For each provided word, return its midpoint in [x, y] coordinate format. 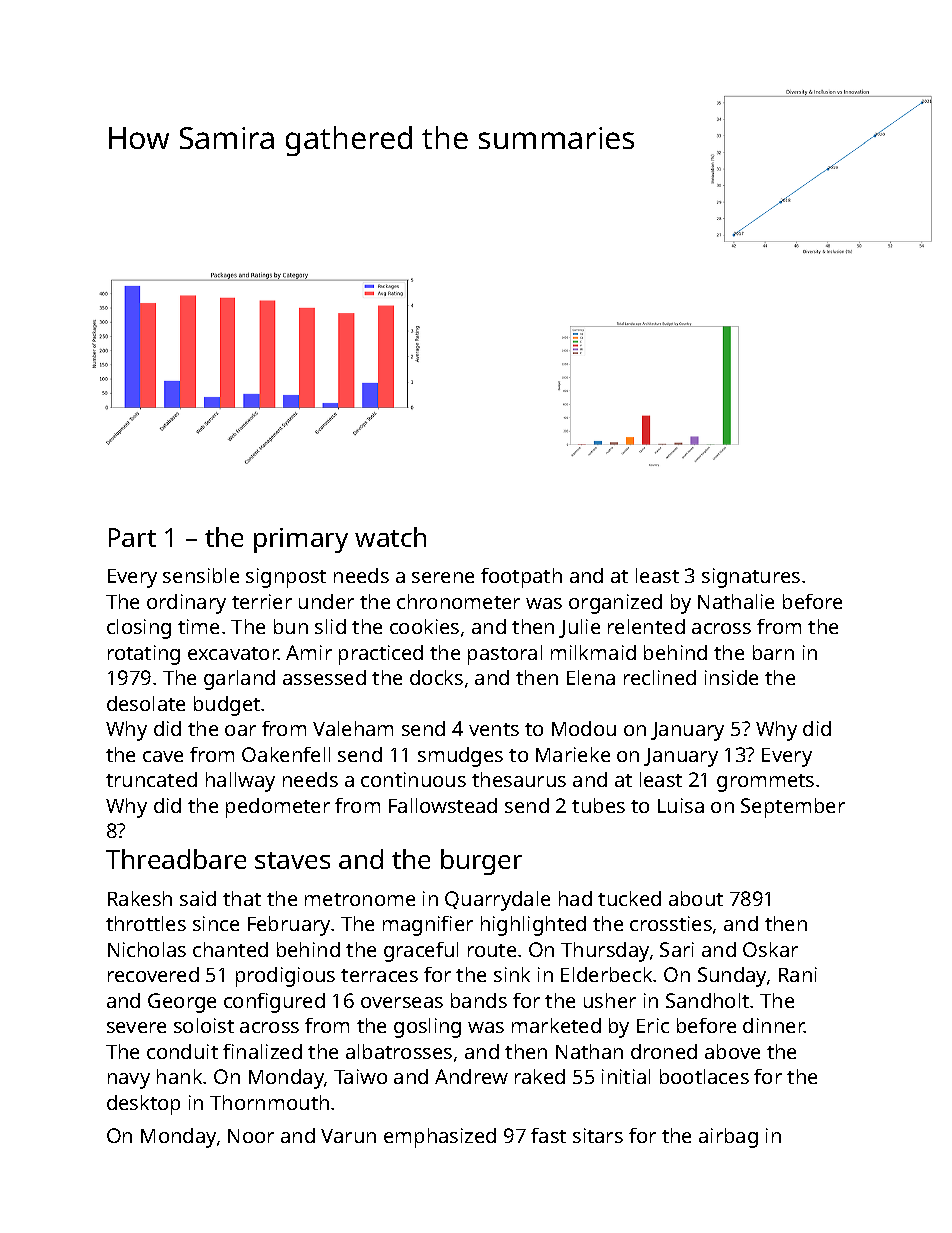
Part [132, 537]
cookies [424, 626]
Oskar [770, 949]
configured [274, 1003]
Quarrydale [497, 901]
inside [731, 677]
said [198, 898]
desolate [146, 703]
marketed [556, 1025]
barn [773, 652]
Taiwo [360, 1076]
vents [494, 729]
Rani [798, 974]
